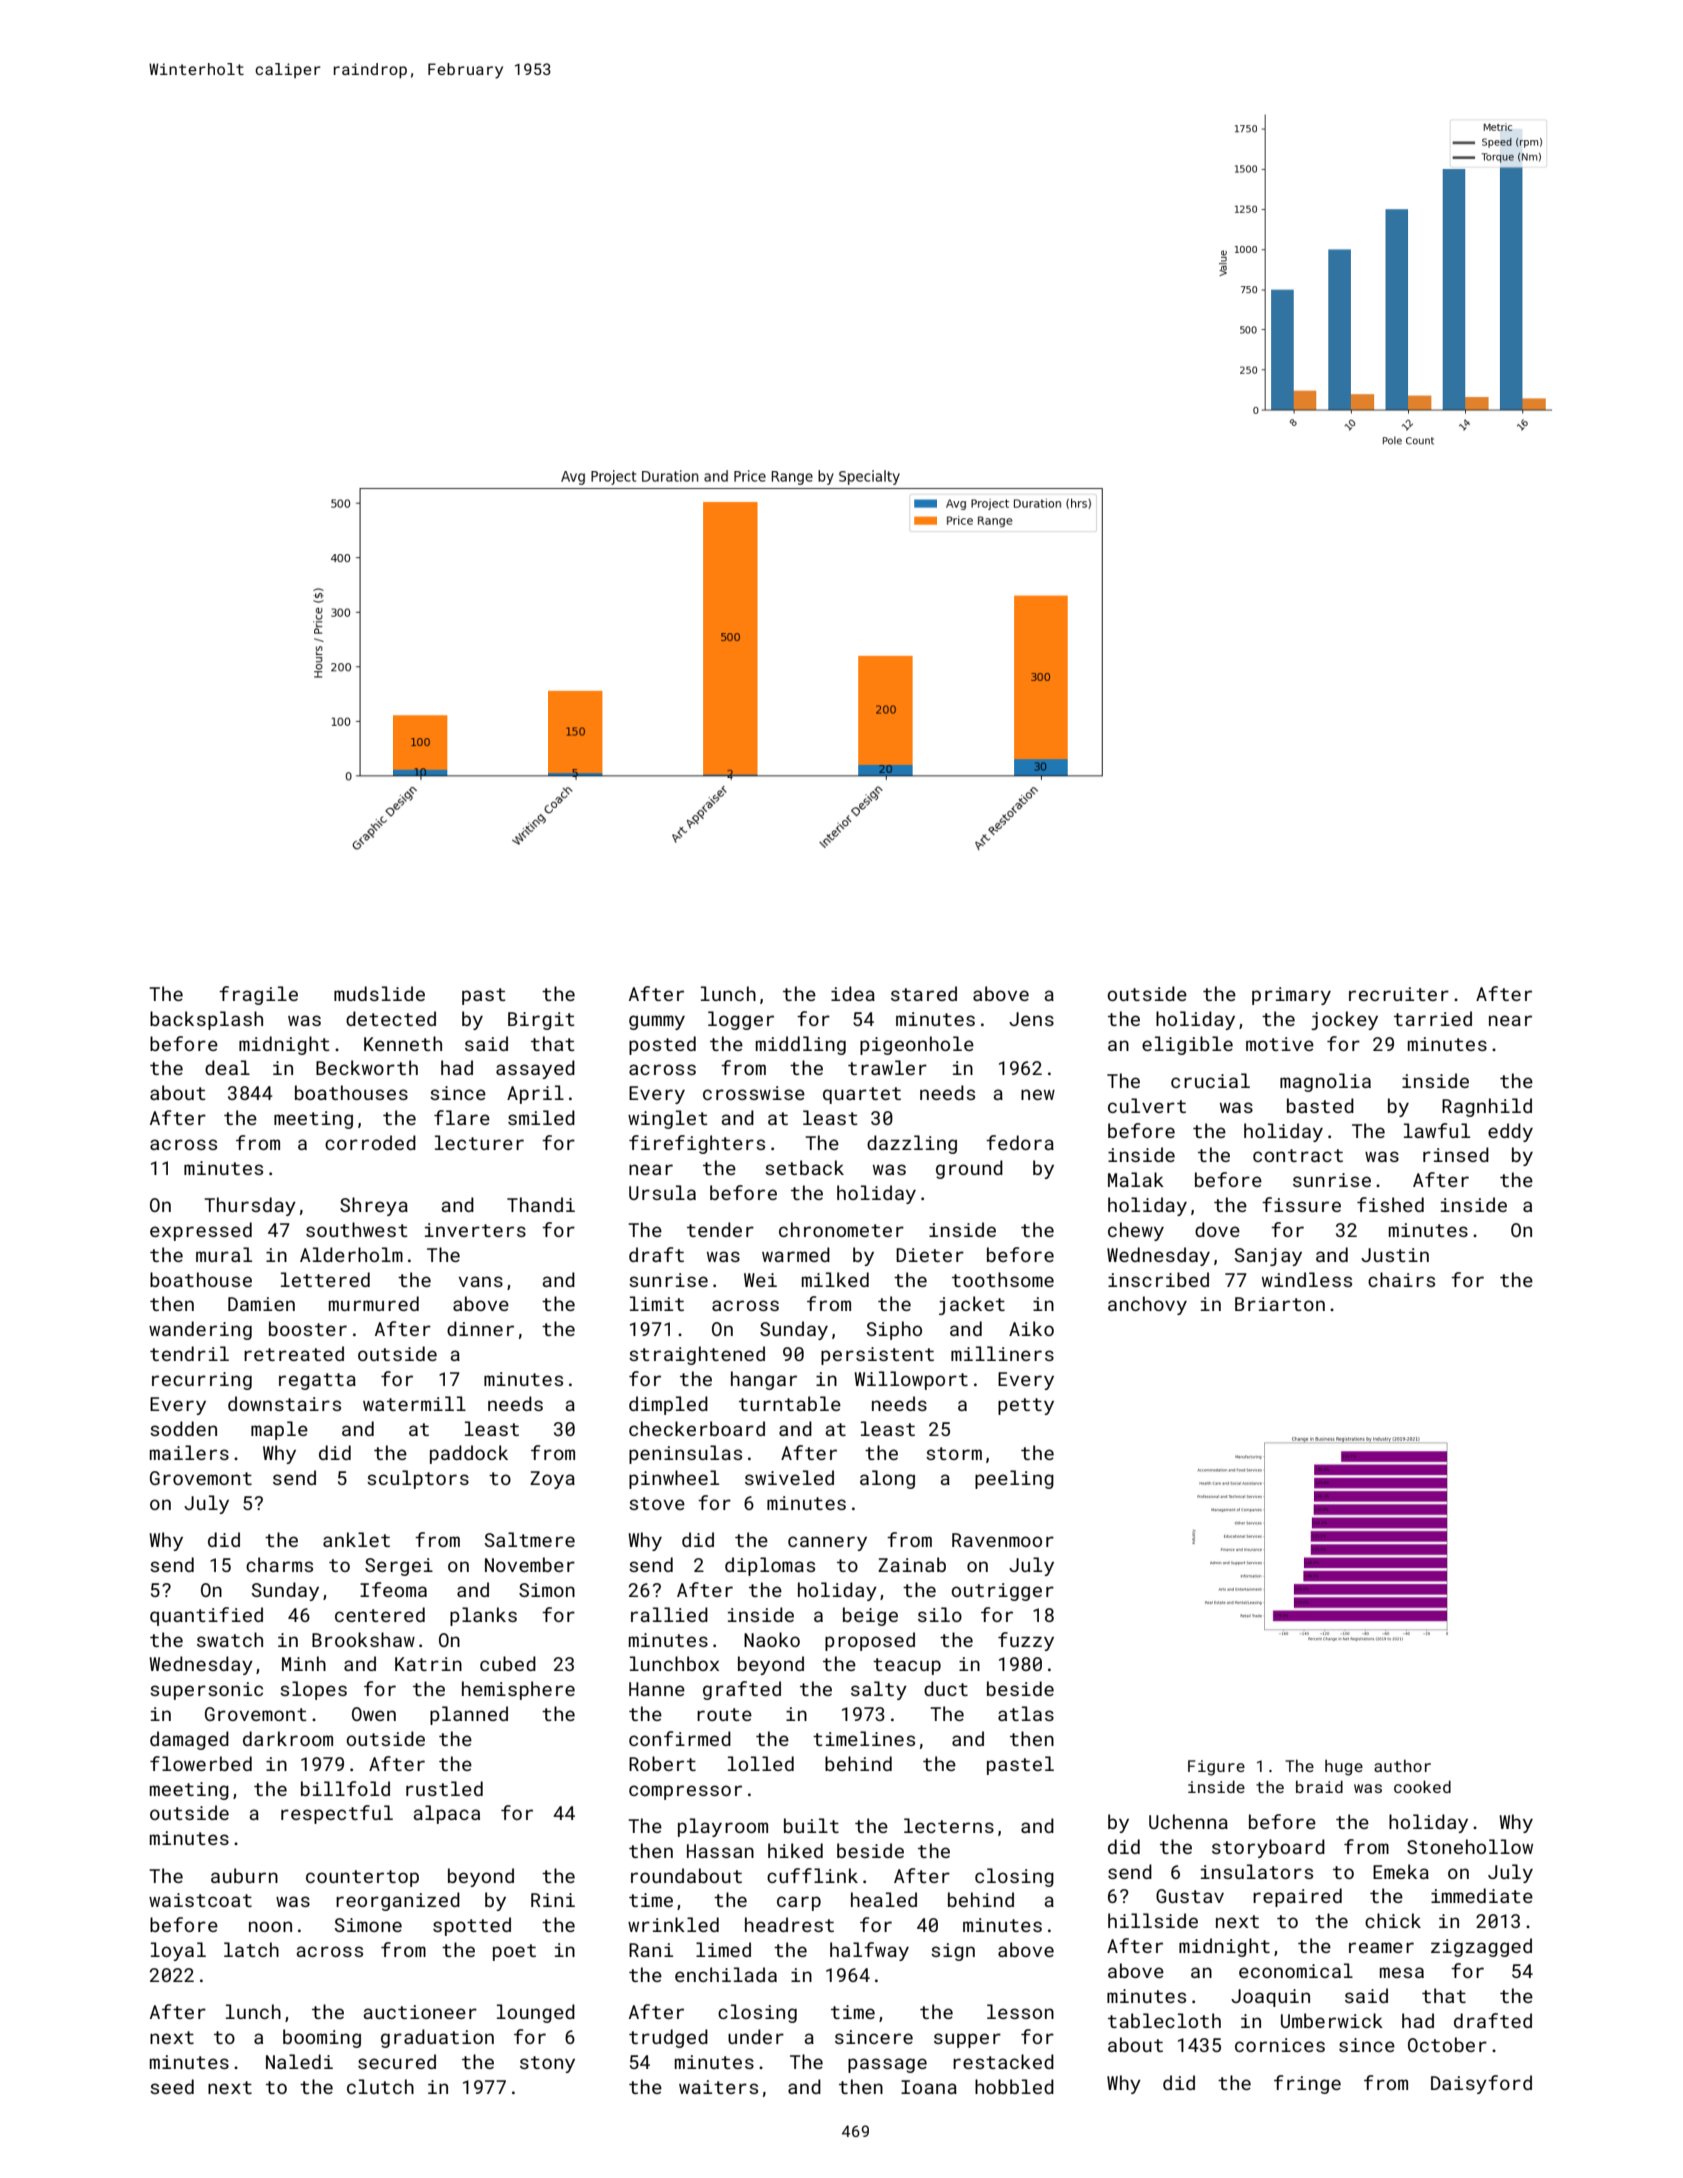 The image size is (1683, 2178). What do you see at coordinates (884, 1899) in the screenshot?
I see `healed` at bounding box center [884, 1899].
